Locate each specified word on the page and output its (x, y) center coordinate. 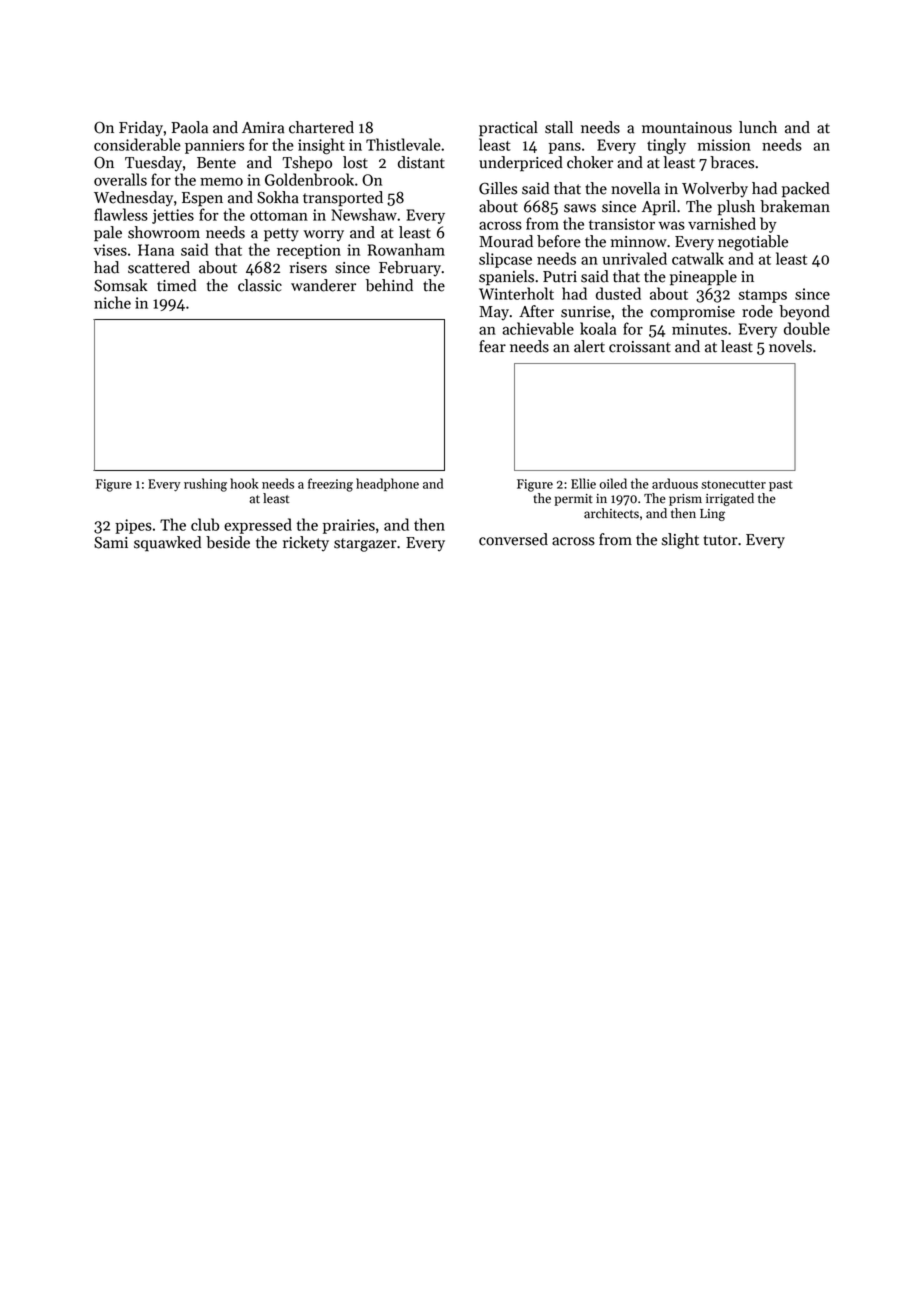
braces (732, 162)
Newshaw (364, 214)
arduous (675, 483)
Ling (712, 515)
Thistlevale (403, 144)
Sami (111, 542)
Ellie (583, 483)
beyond (804, 313)
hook (244, 483)
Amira (263, 128)
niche (112, 302)
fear (492, 346)
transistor (622, 224)
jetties (173, 216)
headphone (387, 484)
